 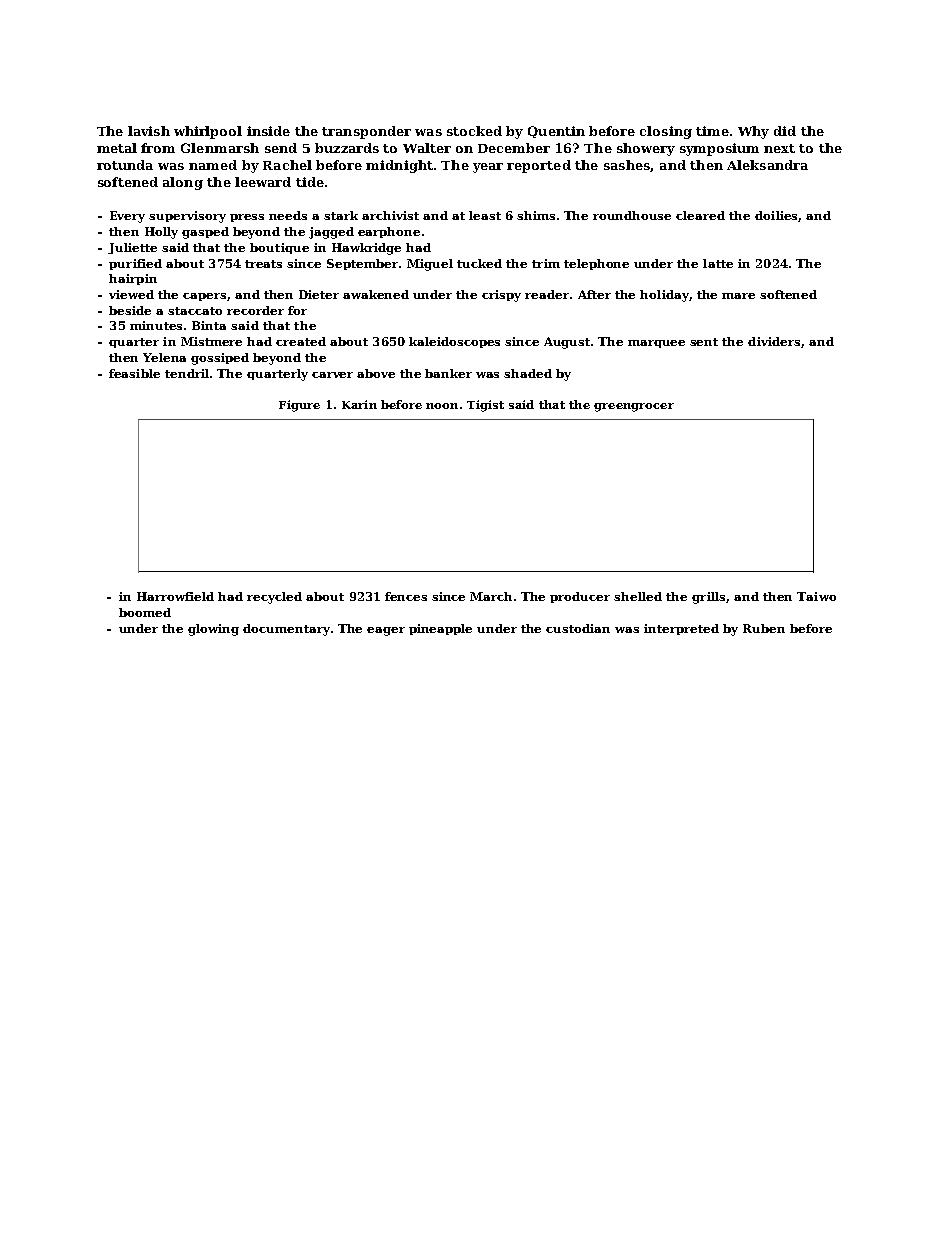 What do you see at coordinates (488, 168) in the page?
I see `year` at bounding box center [488, 168].
